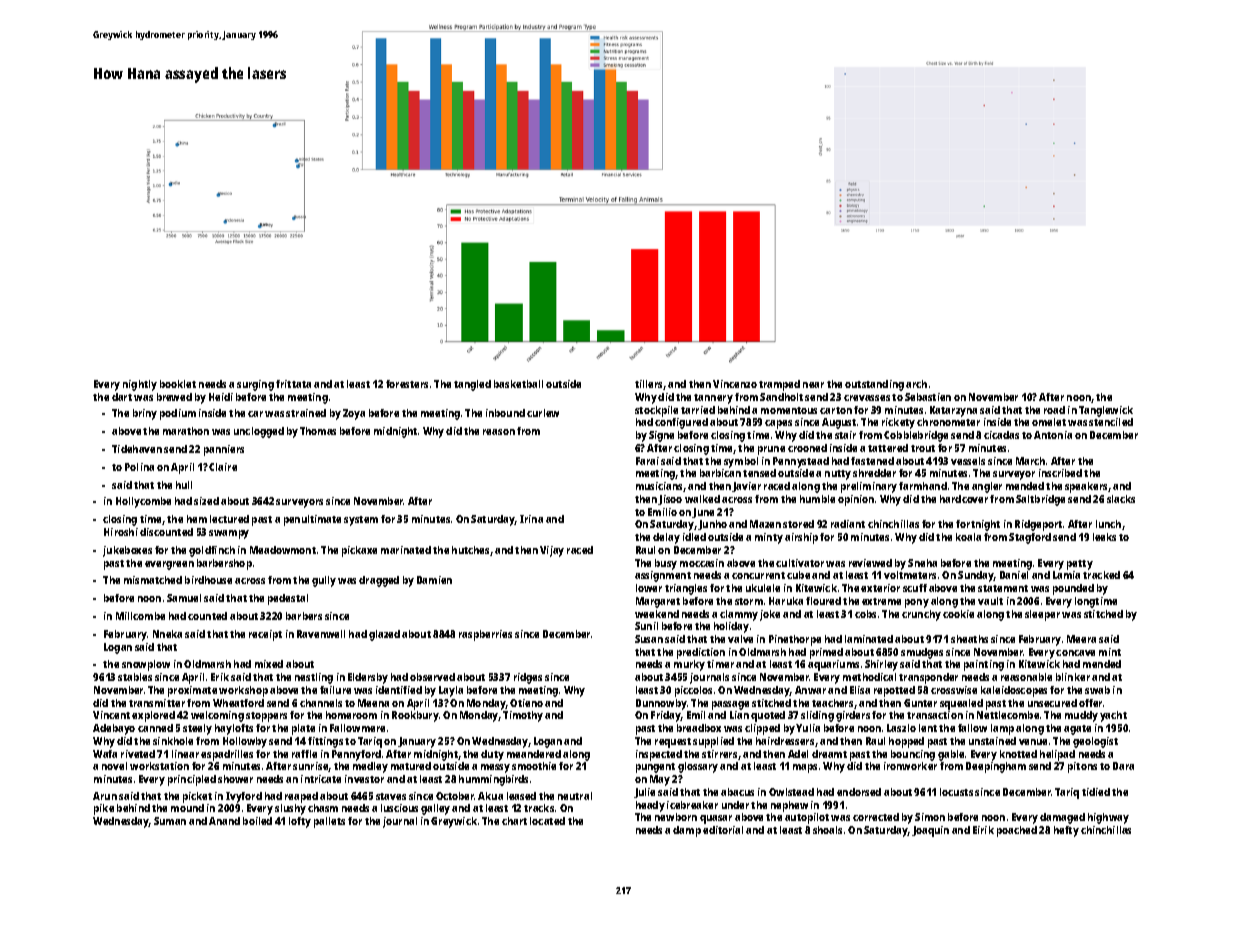 The image size is (1233, 952). Describe the element at coordinates (178, 384) in the page. I see `booklet` at that location.
